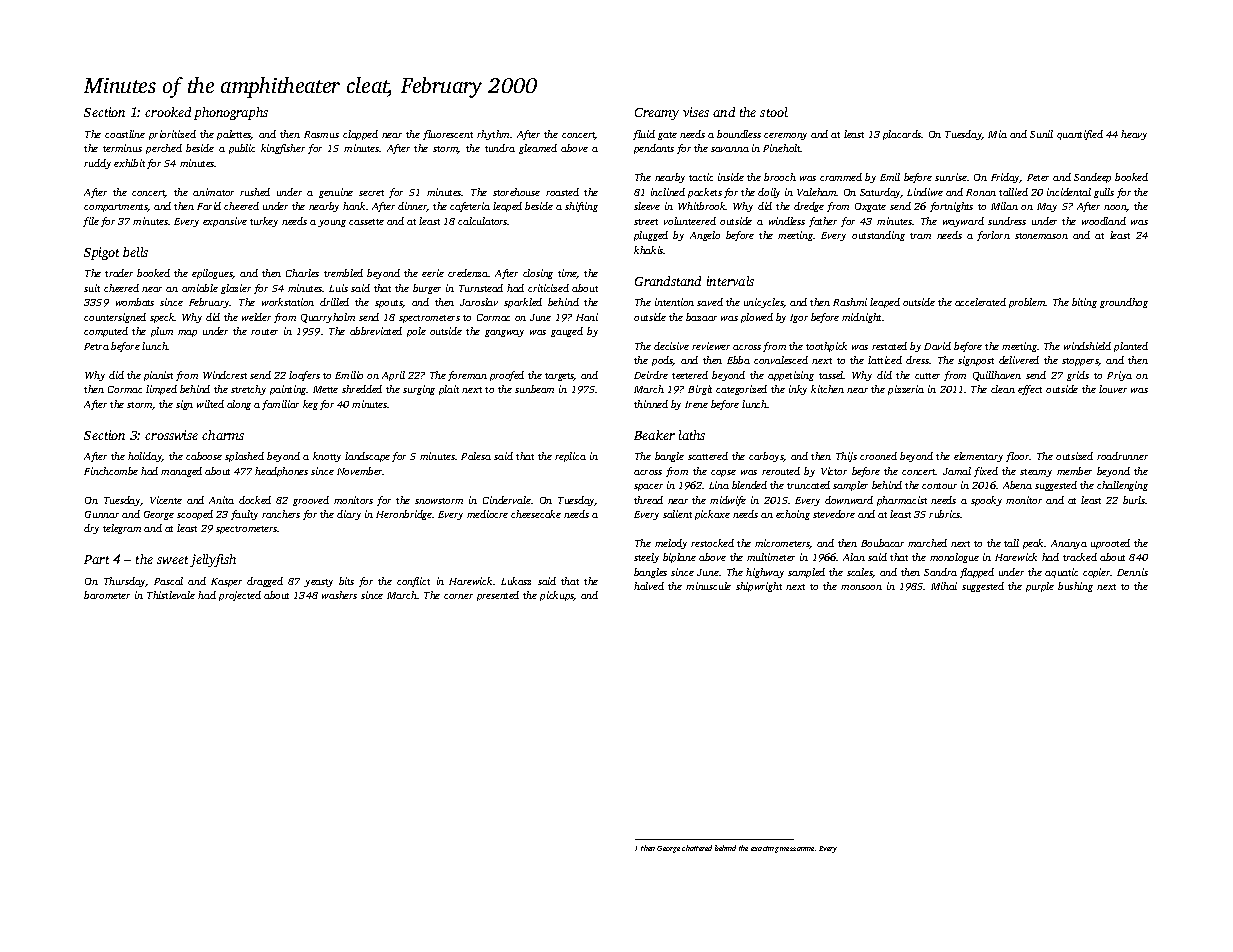  I want to click on Ananya, so click(1069, 544).
